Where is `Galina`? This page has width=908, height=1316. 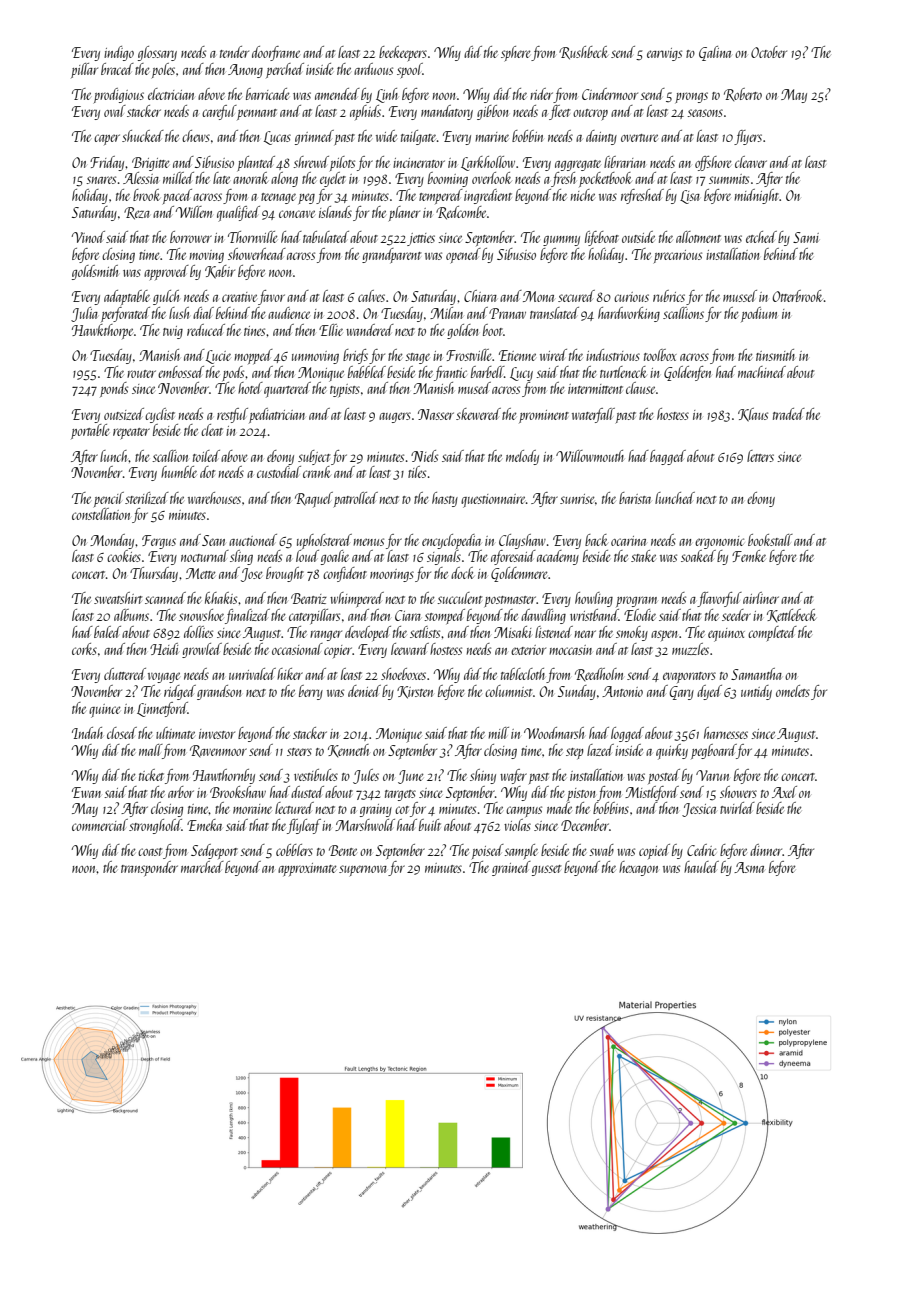
Galina is located at coordinates (715, 53).
